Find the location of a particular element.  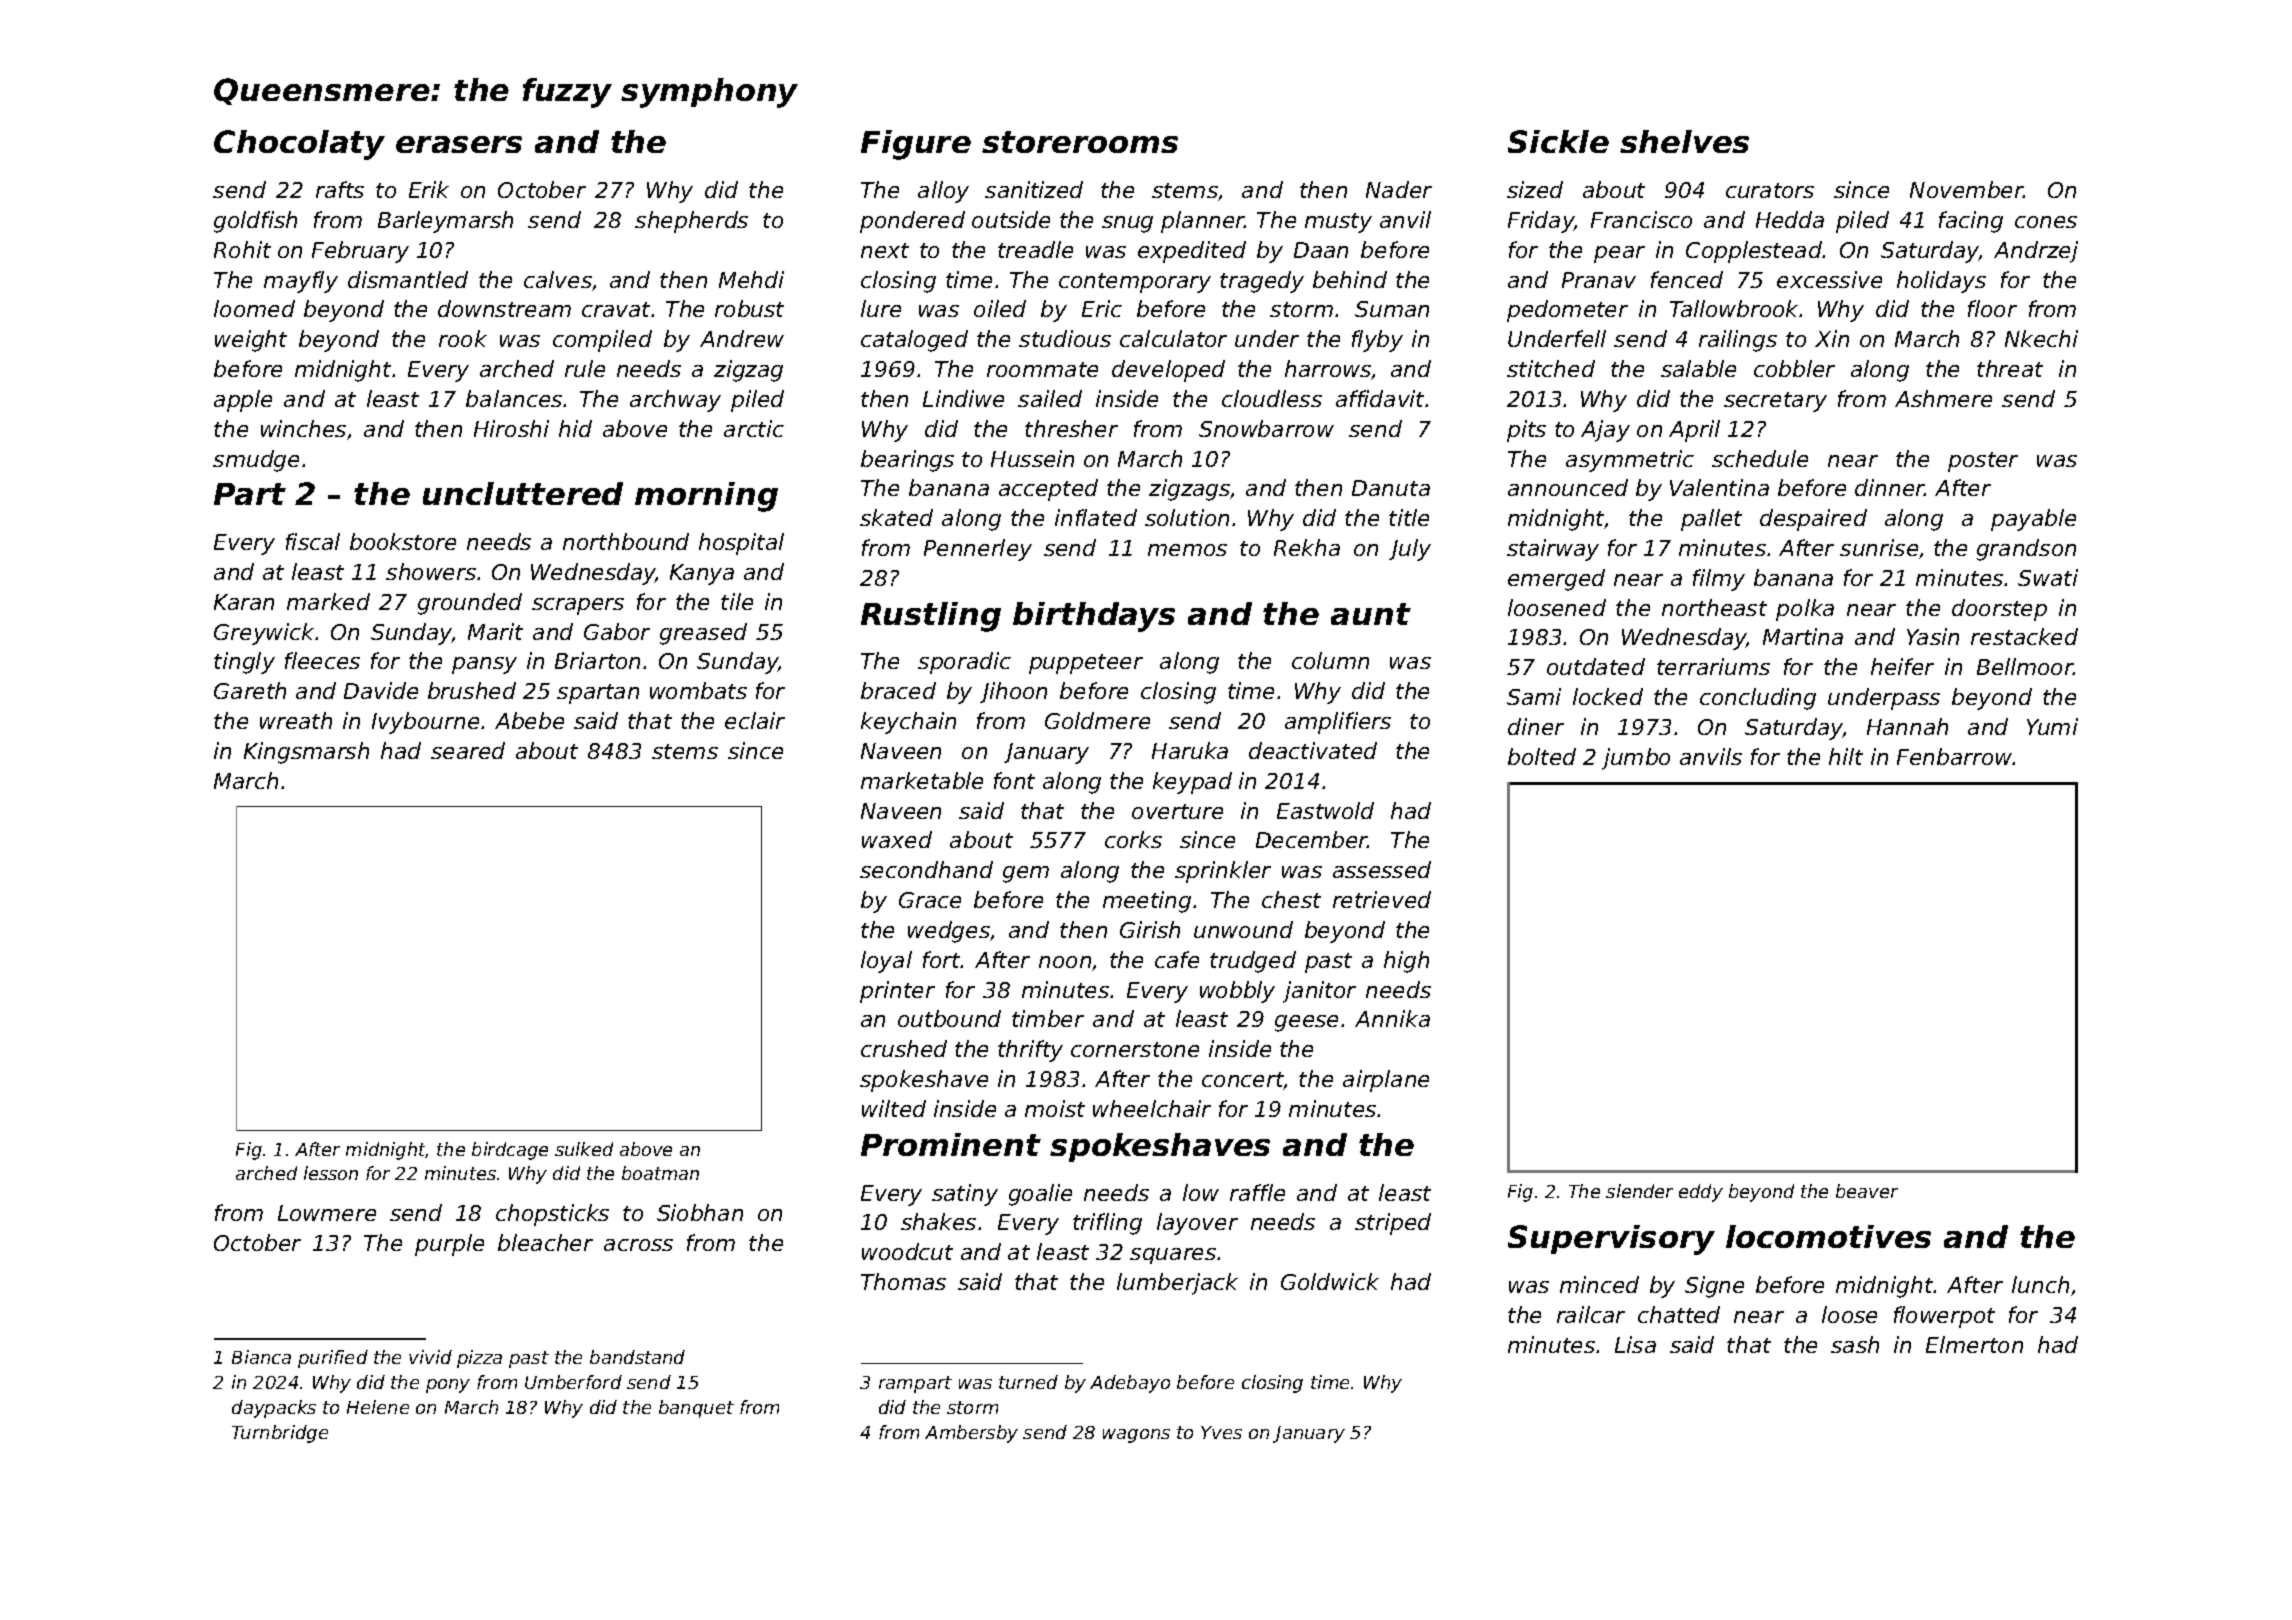

Turnbridge is located at coordinates (280, 1434).
